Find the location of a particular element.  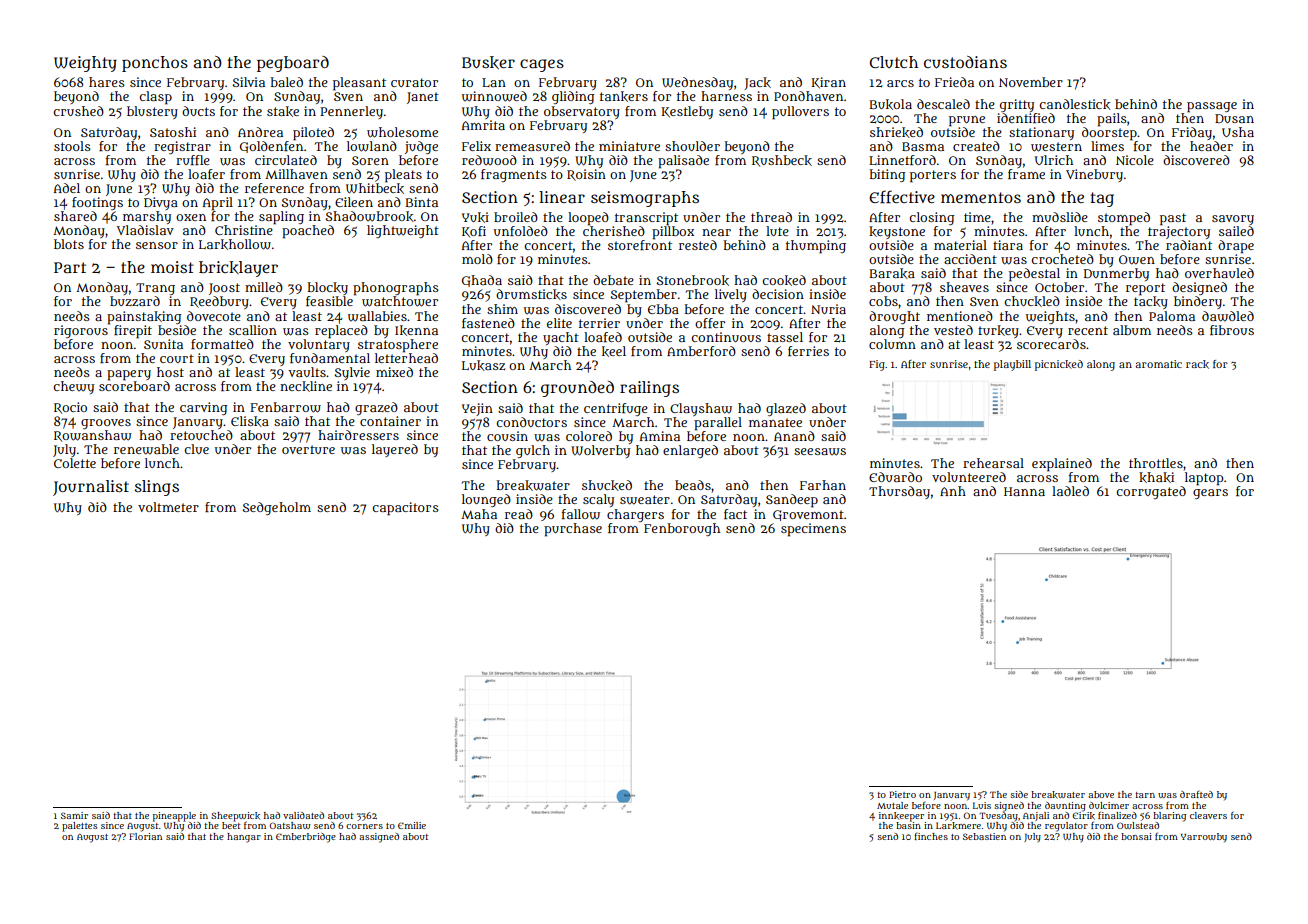

Roisin is located at coordinates (586, 175).
